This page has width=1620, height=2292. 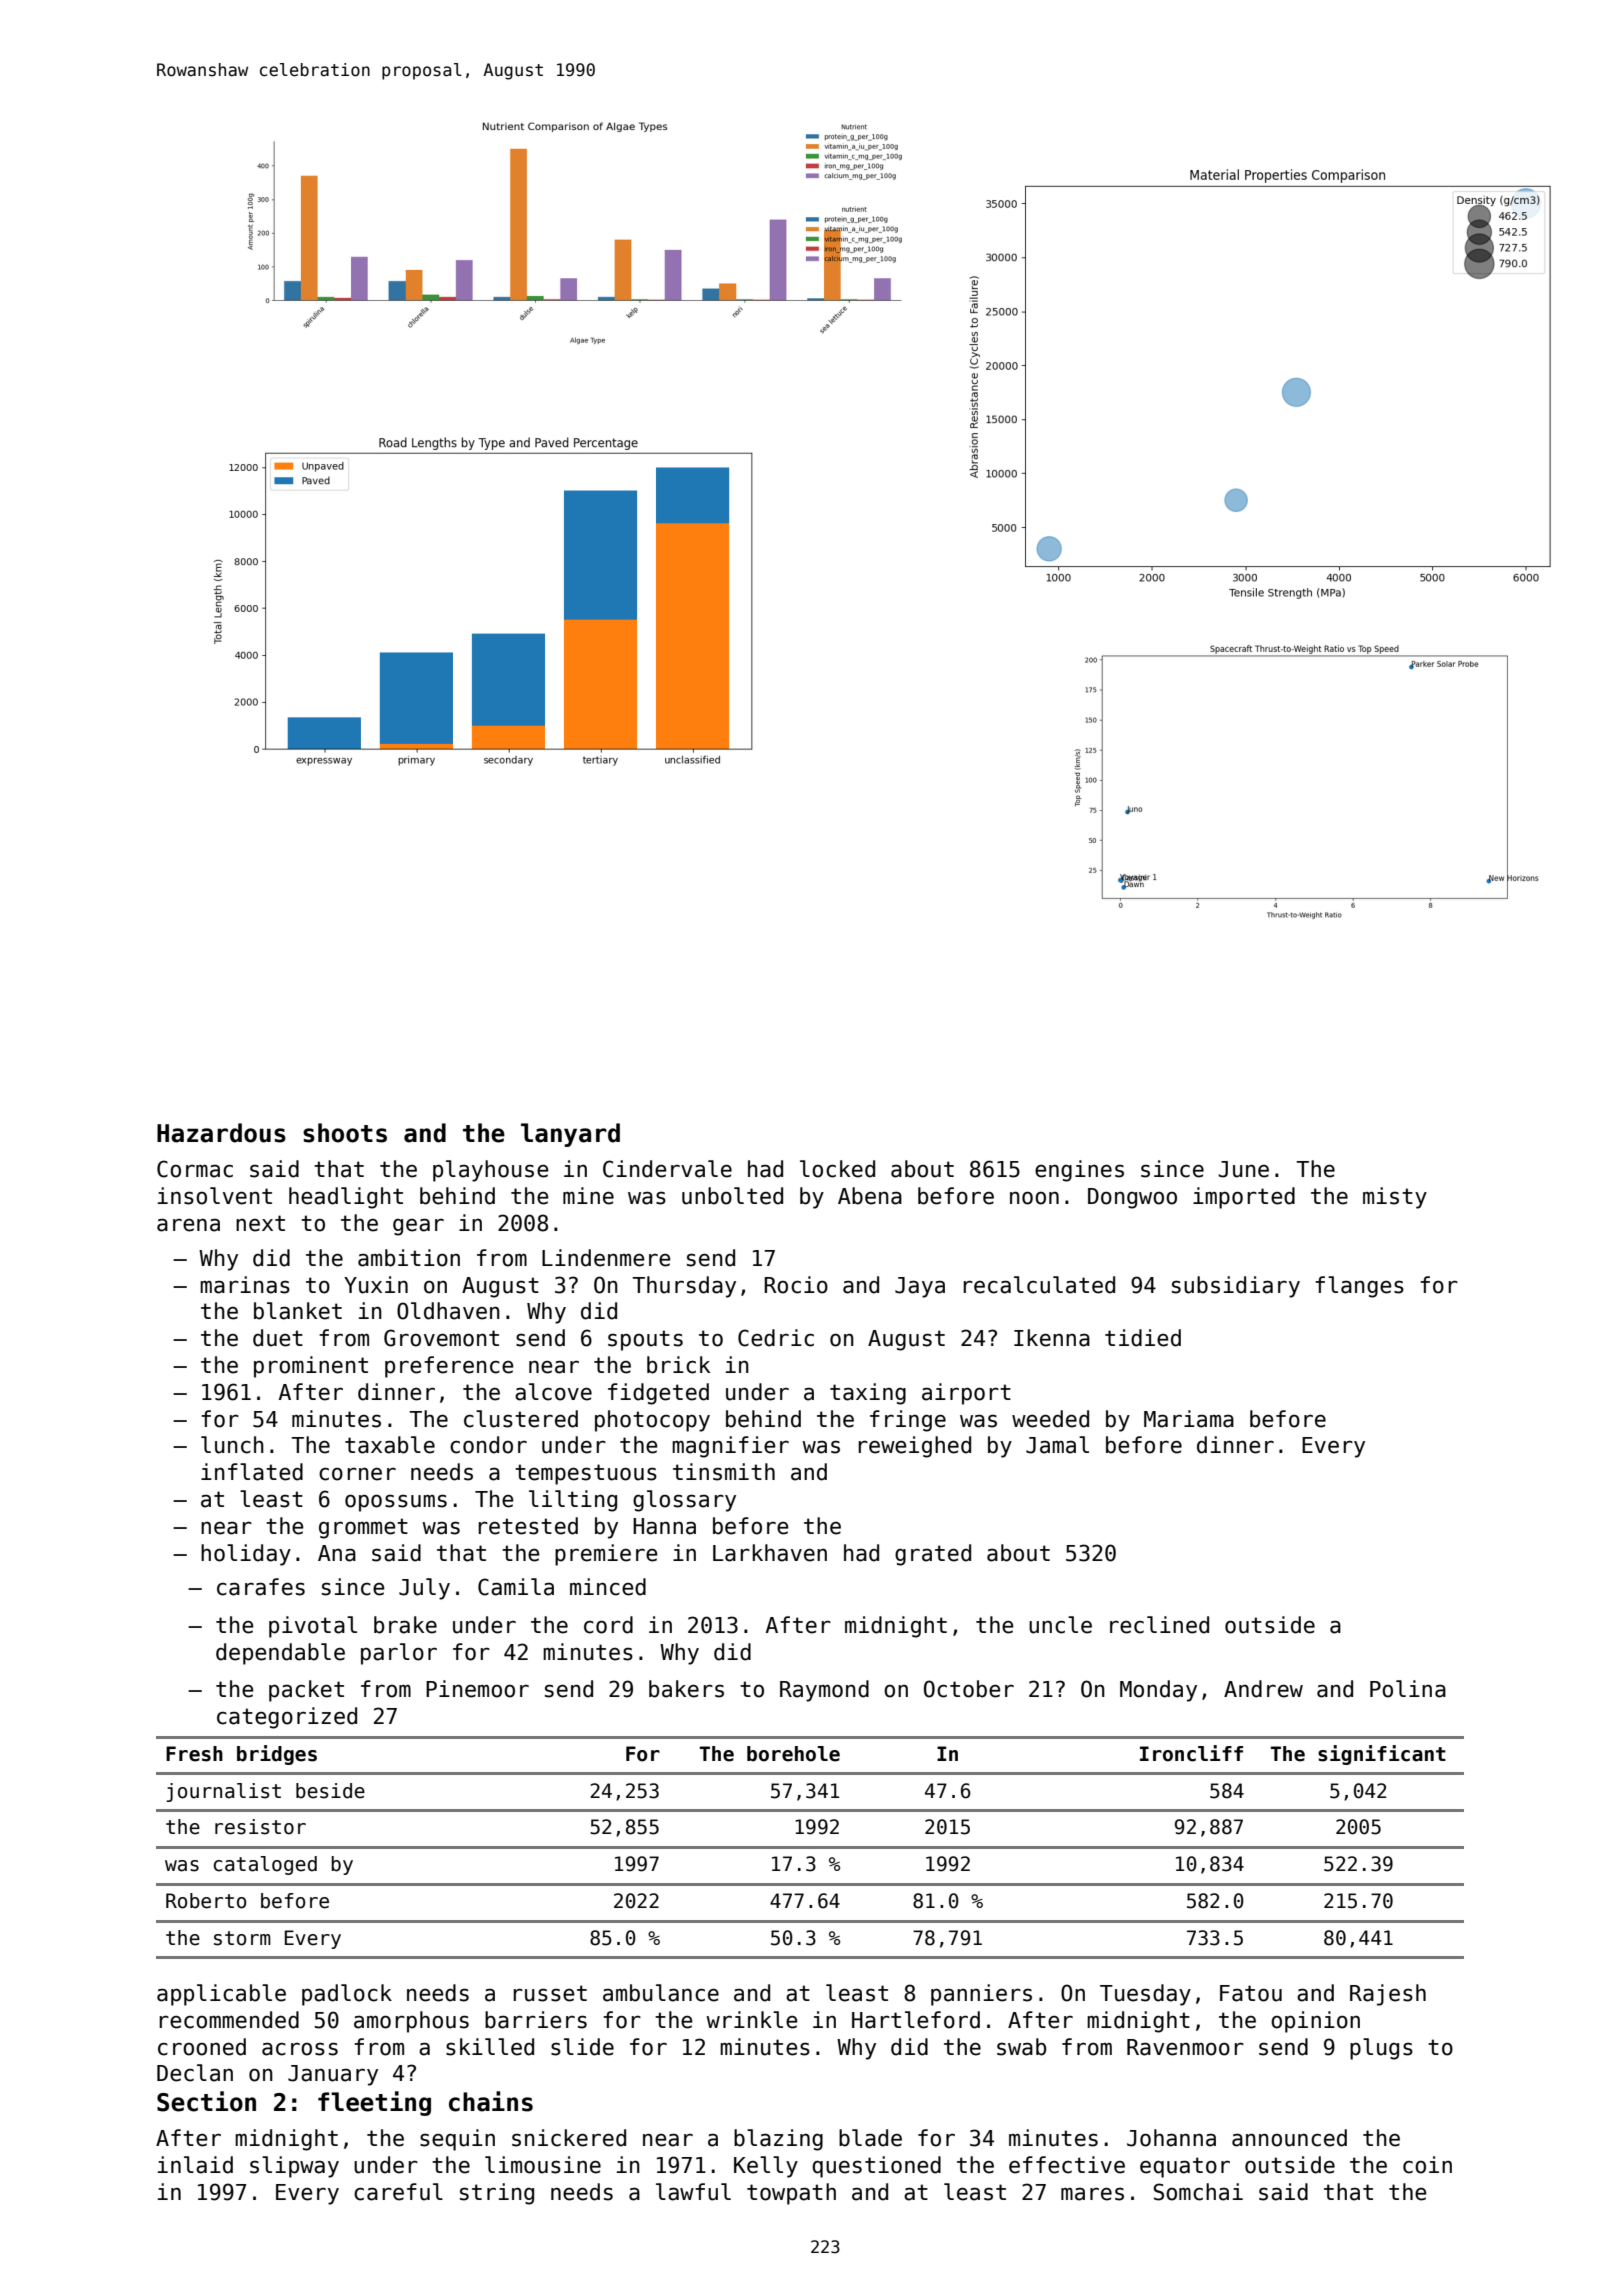 I want to click on fringe, so click(x=908, y=1421).
